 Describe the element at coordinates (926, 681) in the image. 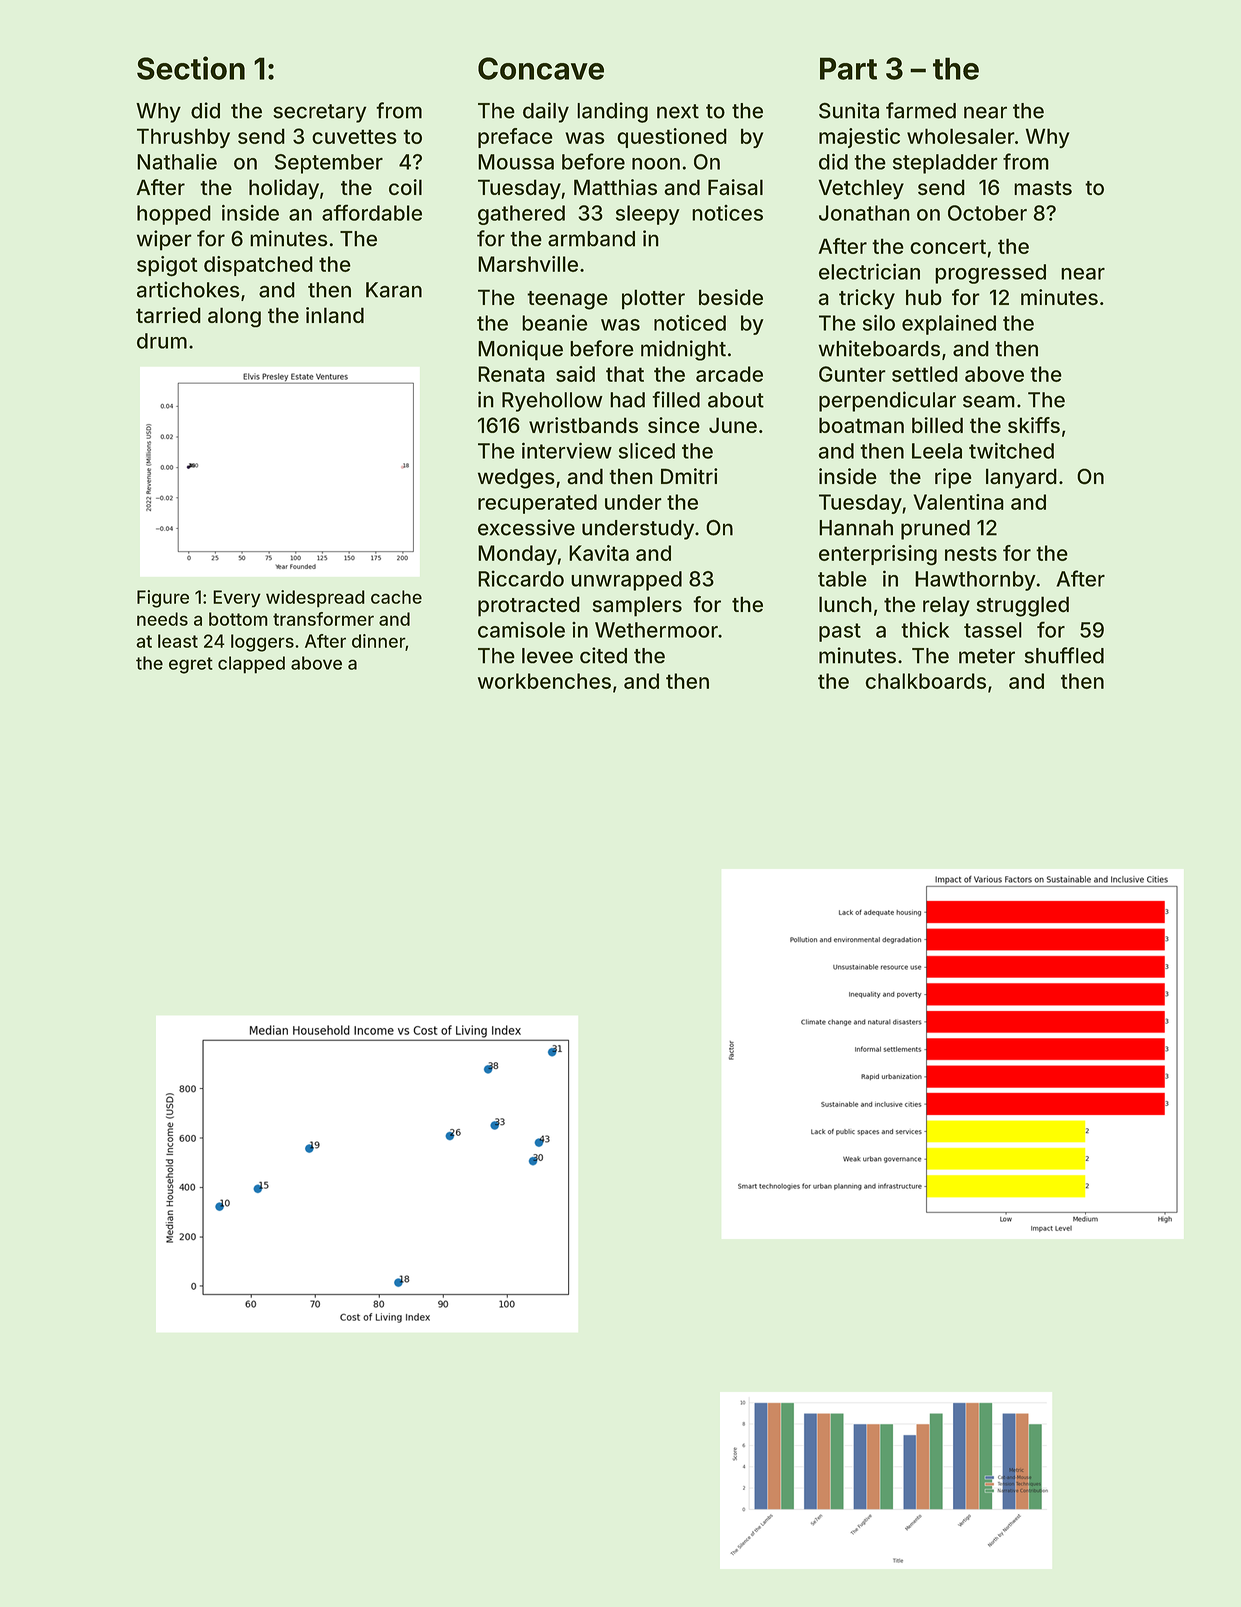

I see `chalkboards` at that location.
